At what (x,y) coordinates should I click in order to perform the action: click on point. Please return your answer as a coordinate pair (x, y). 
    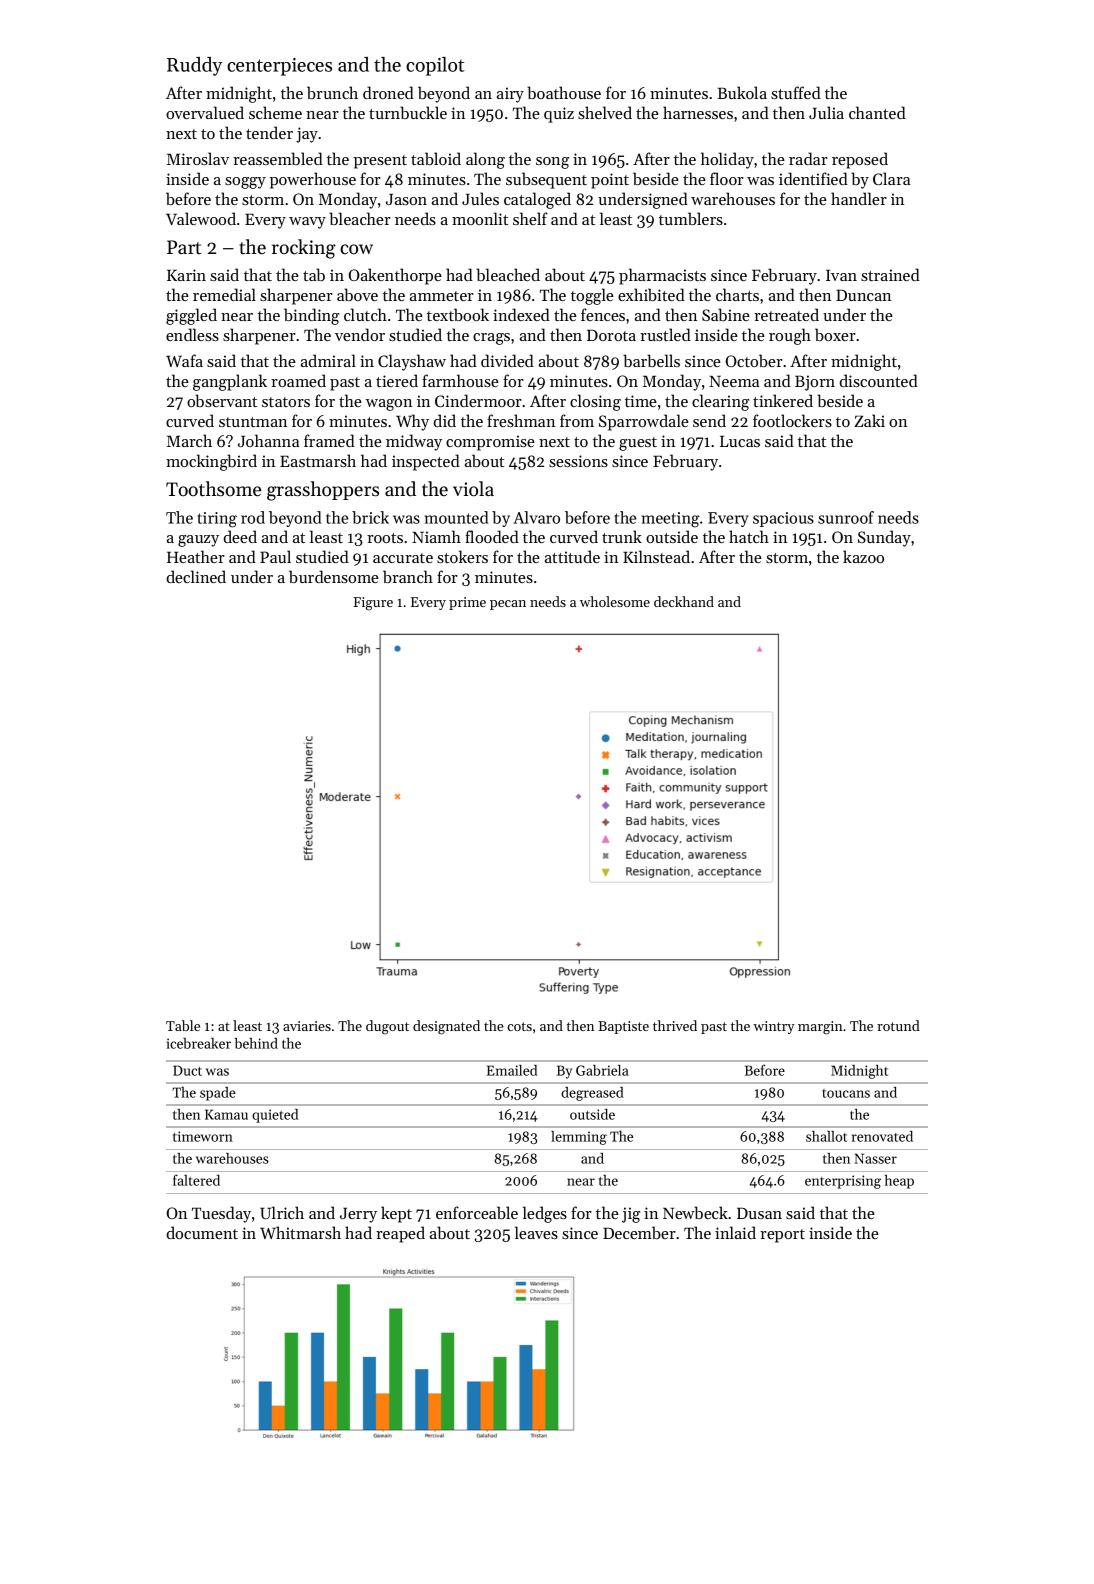
    Looking at the image, I should click on (610, 181).
